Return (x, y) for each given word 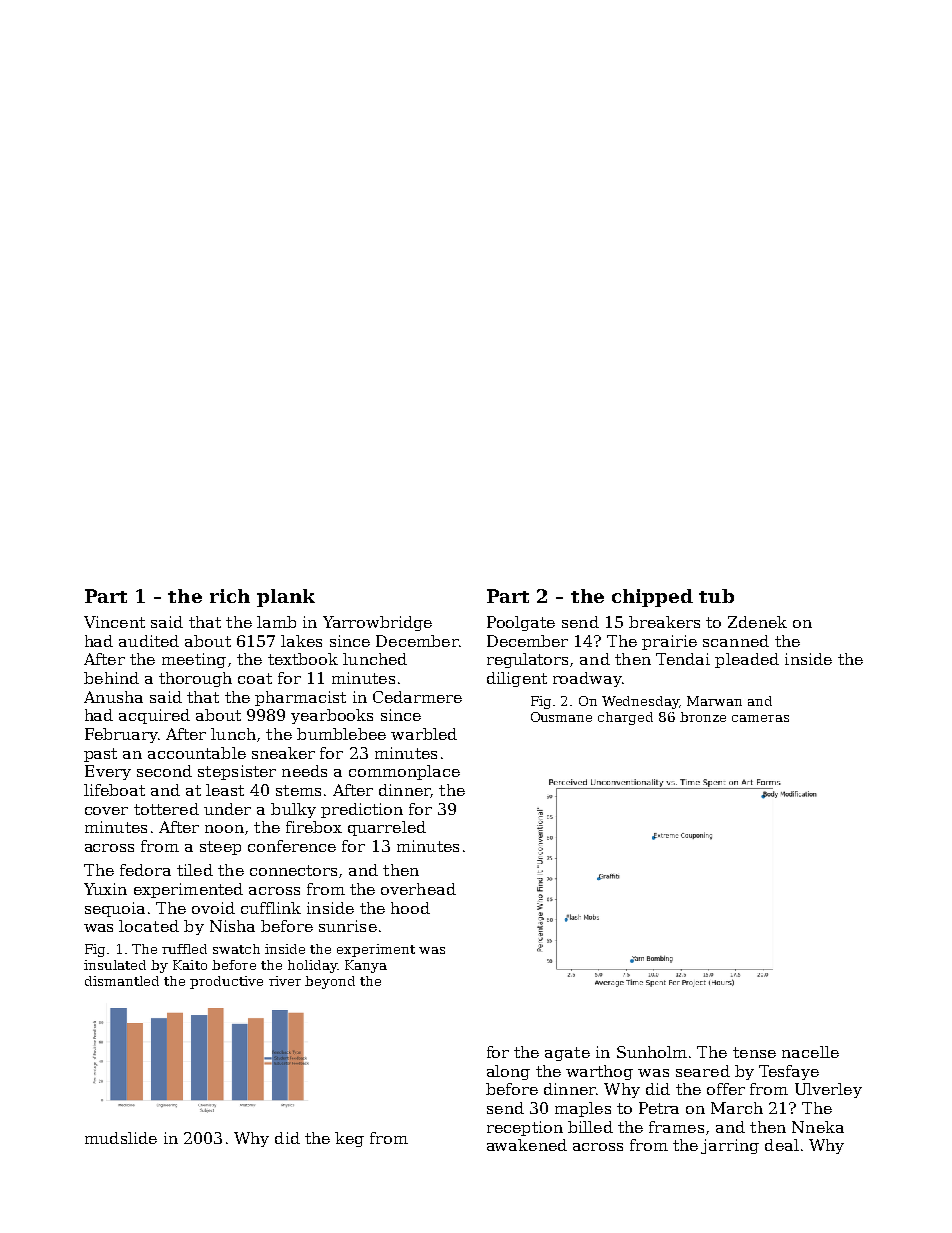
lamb (276, 622)
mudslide (121, 1138)
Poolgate (521, 623)
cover (106, 811)
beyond (330, 982)
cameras (760, 718)
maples (583, 1109)
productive (226, 982)
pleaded (747, 660)
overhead (418, 889)
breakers (664, 622)
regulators (527, 660)
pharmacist (300, 698)
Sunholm (652, 1052)
